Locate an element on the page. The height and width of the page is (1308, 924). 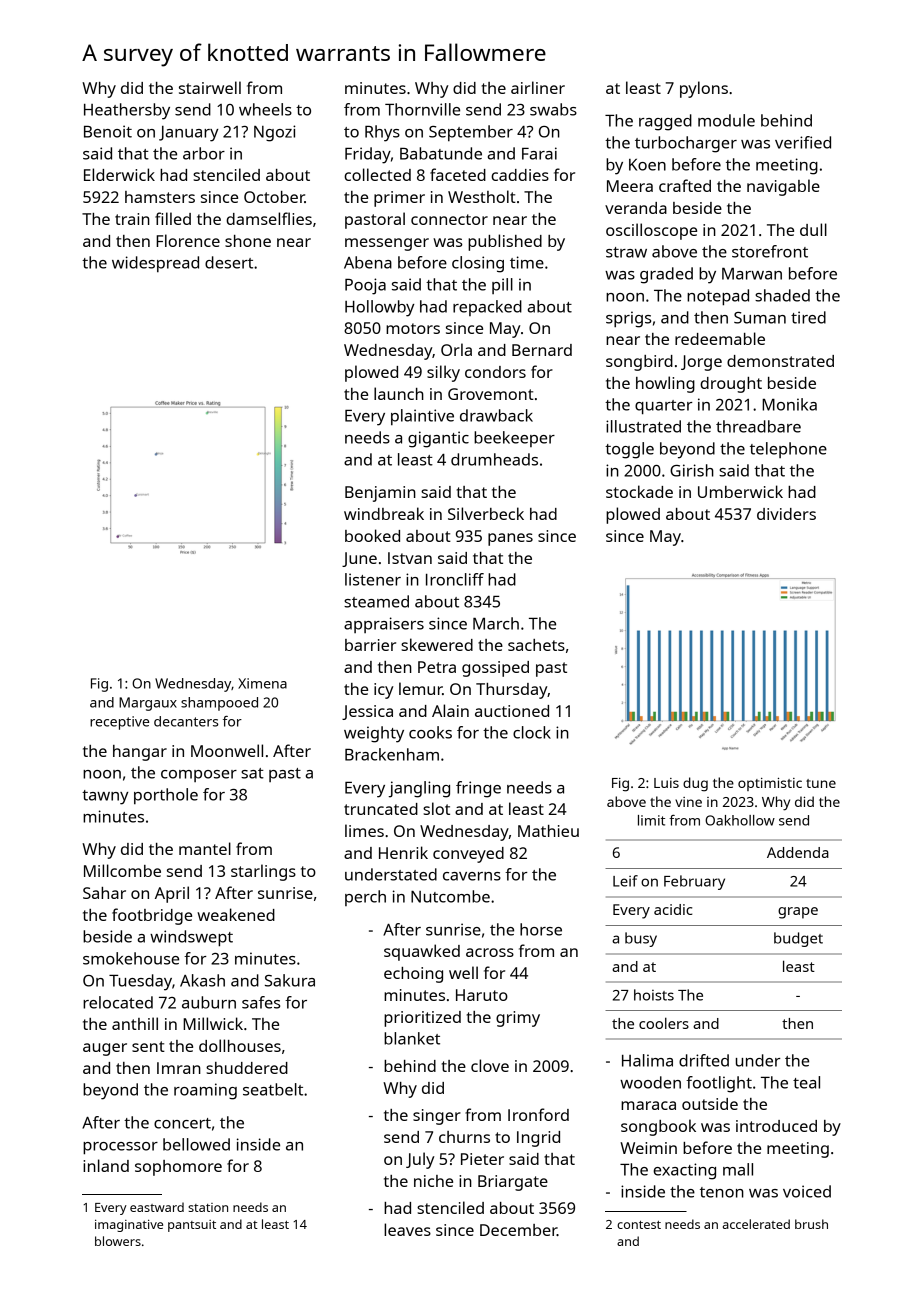
grimy is located at coordinates (518, 1019).
